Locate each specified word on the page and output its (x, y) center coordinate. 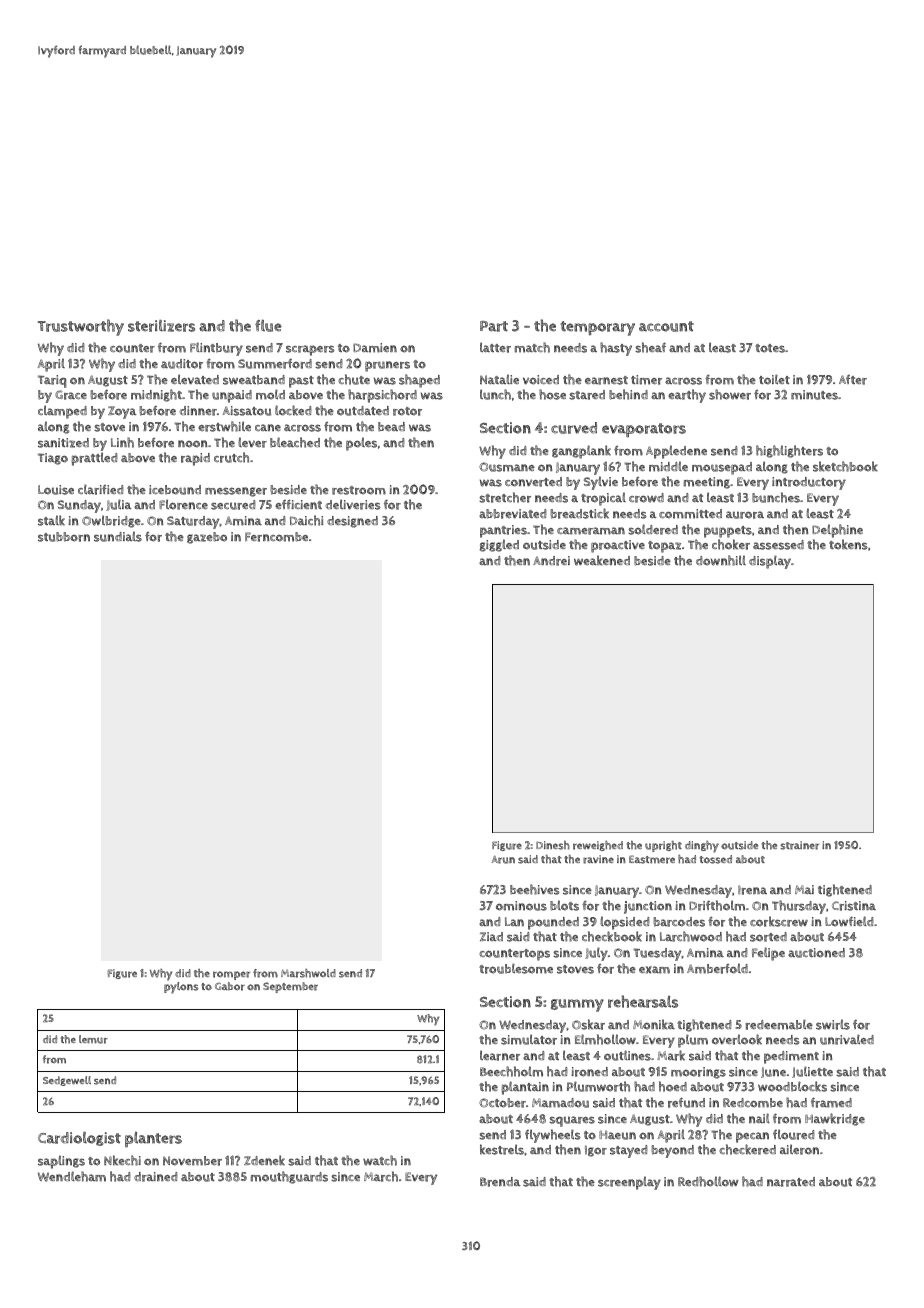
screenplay (629, 1183)
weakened (602, 560)
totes (770, 348)
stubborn (64, 537)
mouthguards (289, 1177)
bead (391, 427)
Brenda (500, 1182)
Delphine (837, 531)
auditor (182, 364)
